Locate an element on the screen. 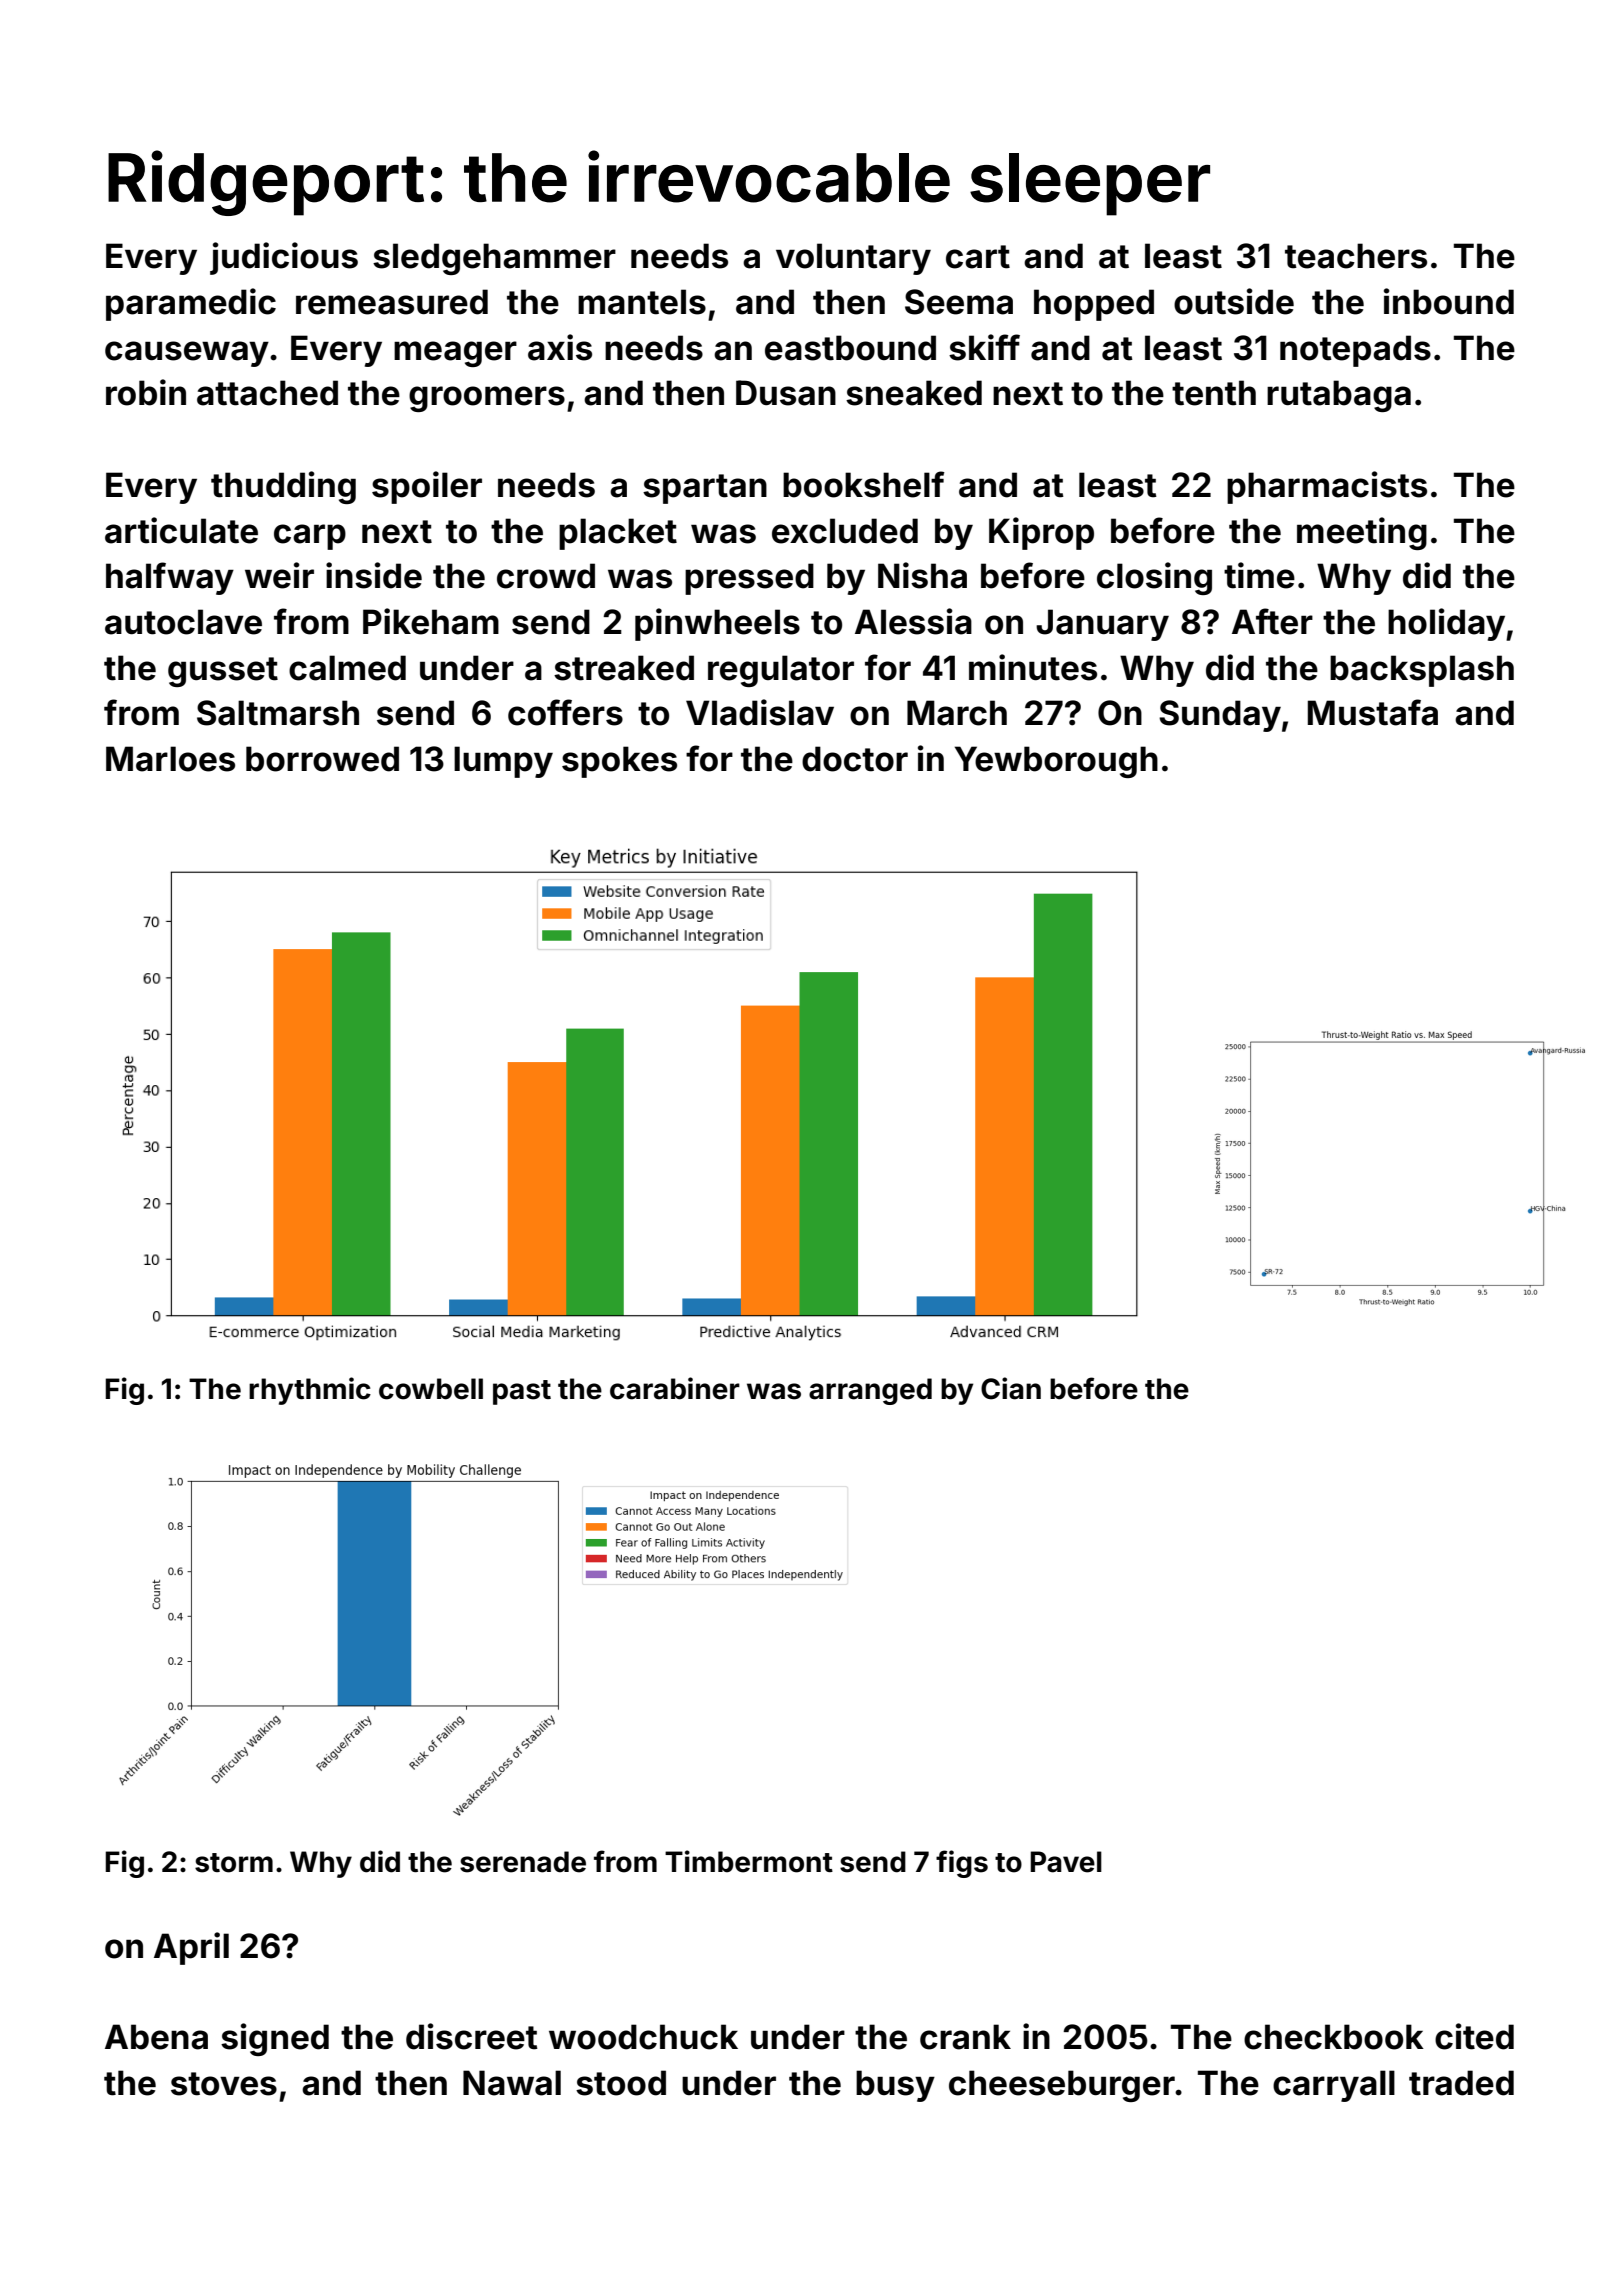 The image size is (1620, 2292). cart is located at coordinates (978, 257).
